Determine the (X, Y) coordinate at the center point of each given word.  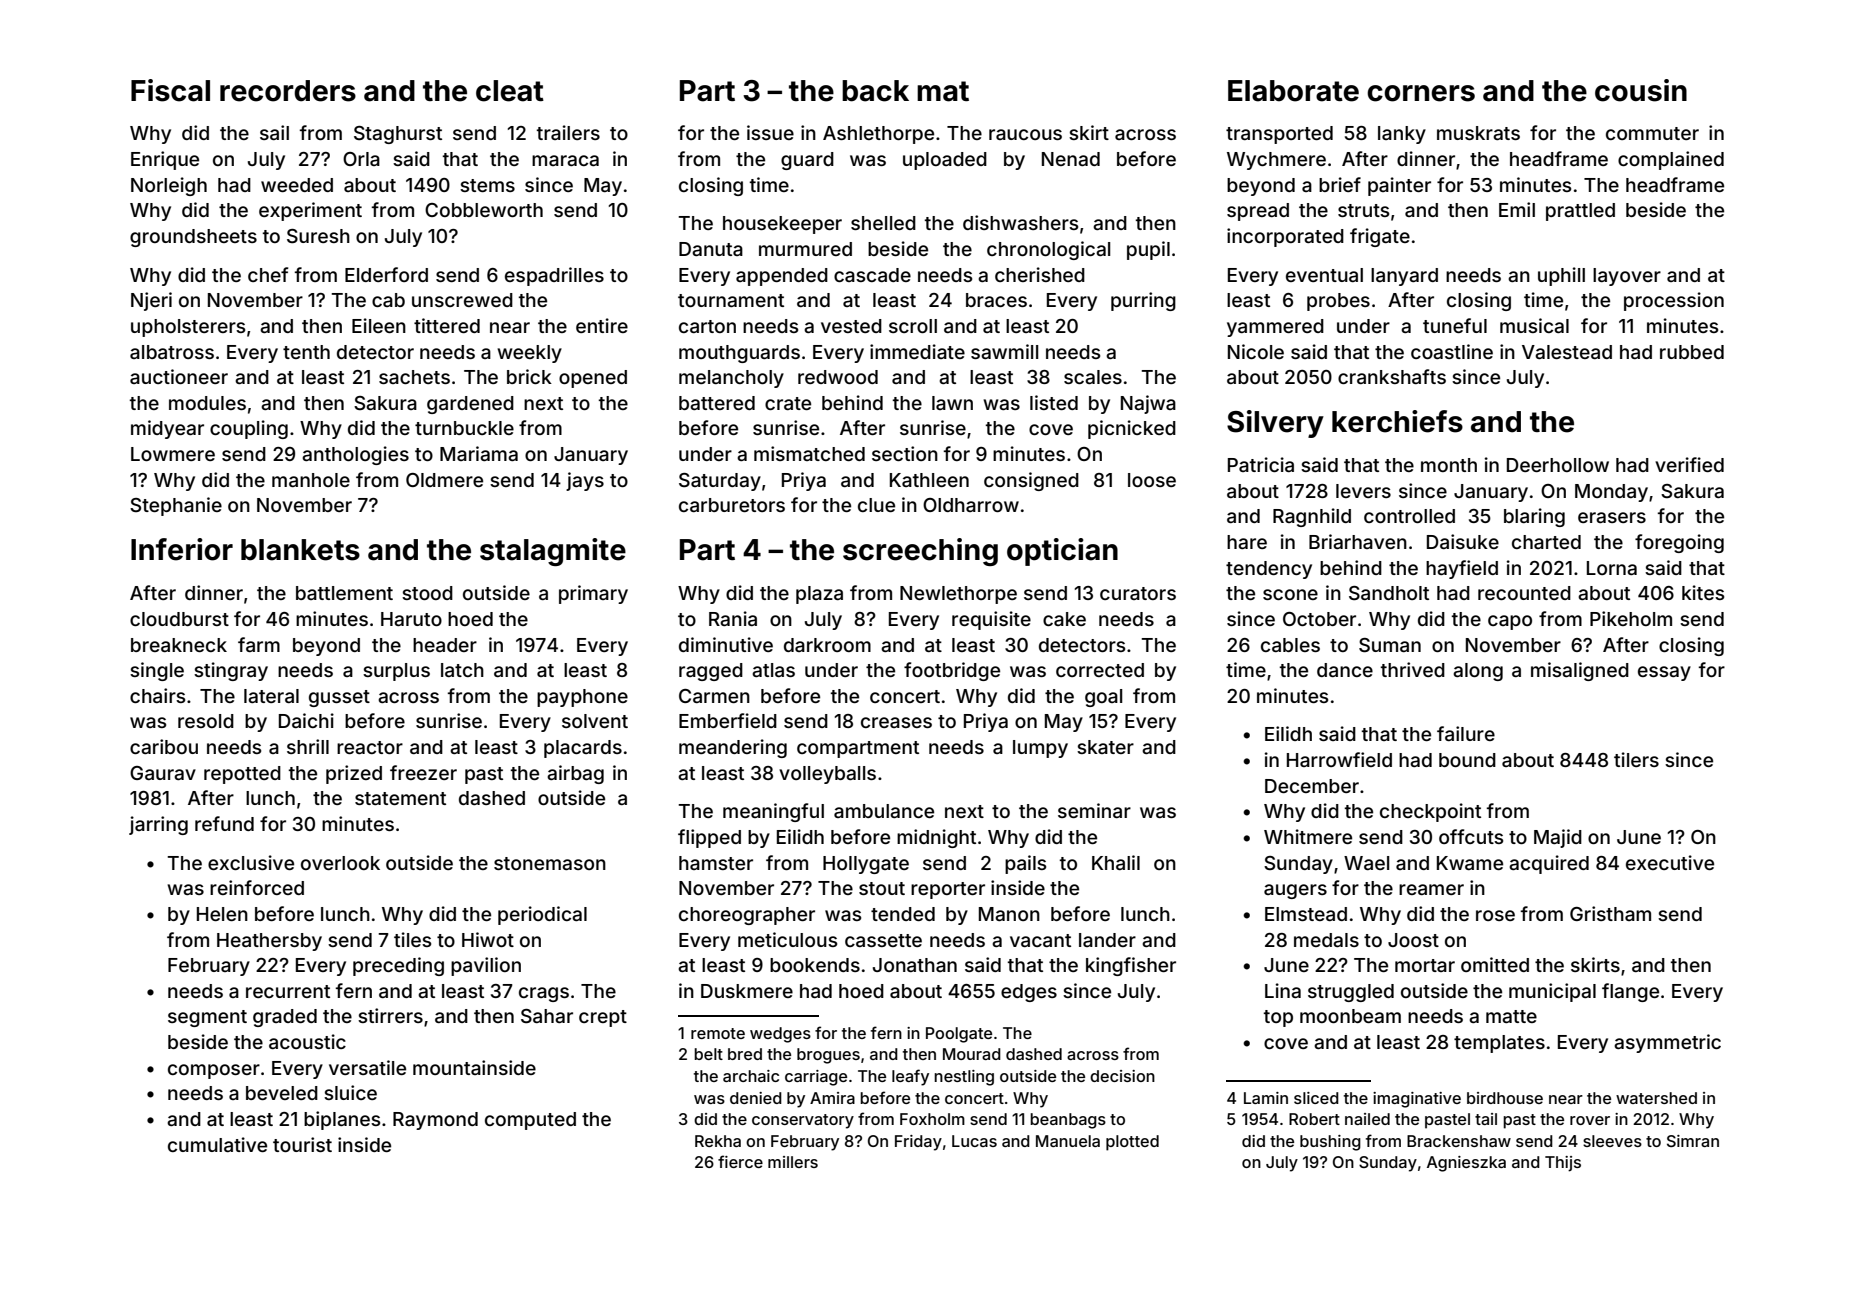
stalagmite (553, 552)
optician (1062, 552)
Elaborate (1293, 91)
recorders (288, 91)
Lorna (1612, 568)
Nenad (1071, 159)
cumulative (217, 1144)
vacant (1040, 940)
